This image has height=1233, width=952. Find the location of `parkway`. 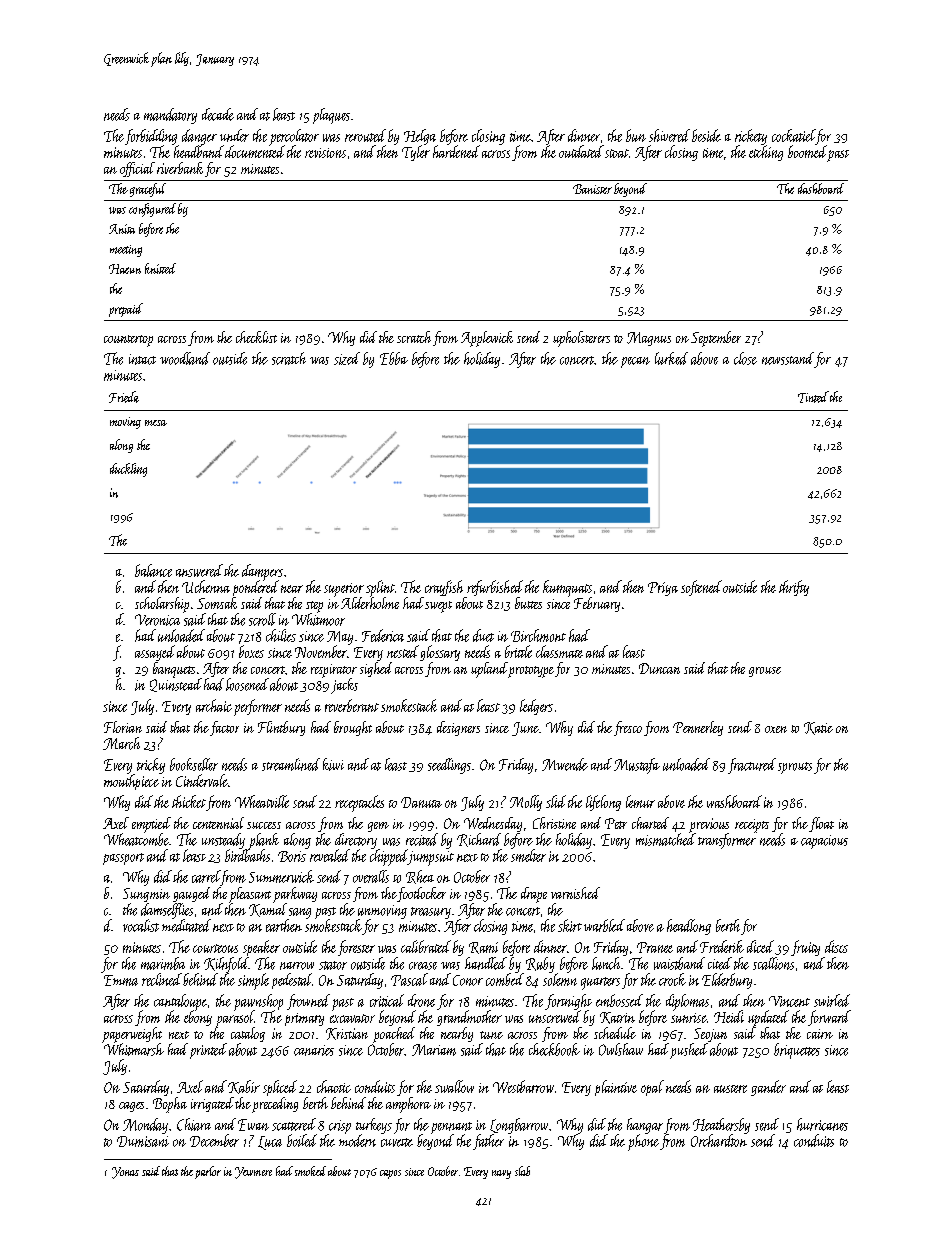

parkway is located at coordinates (295, 895).
